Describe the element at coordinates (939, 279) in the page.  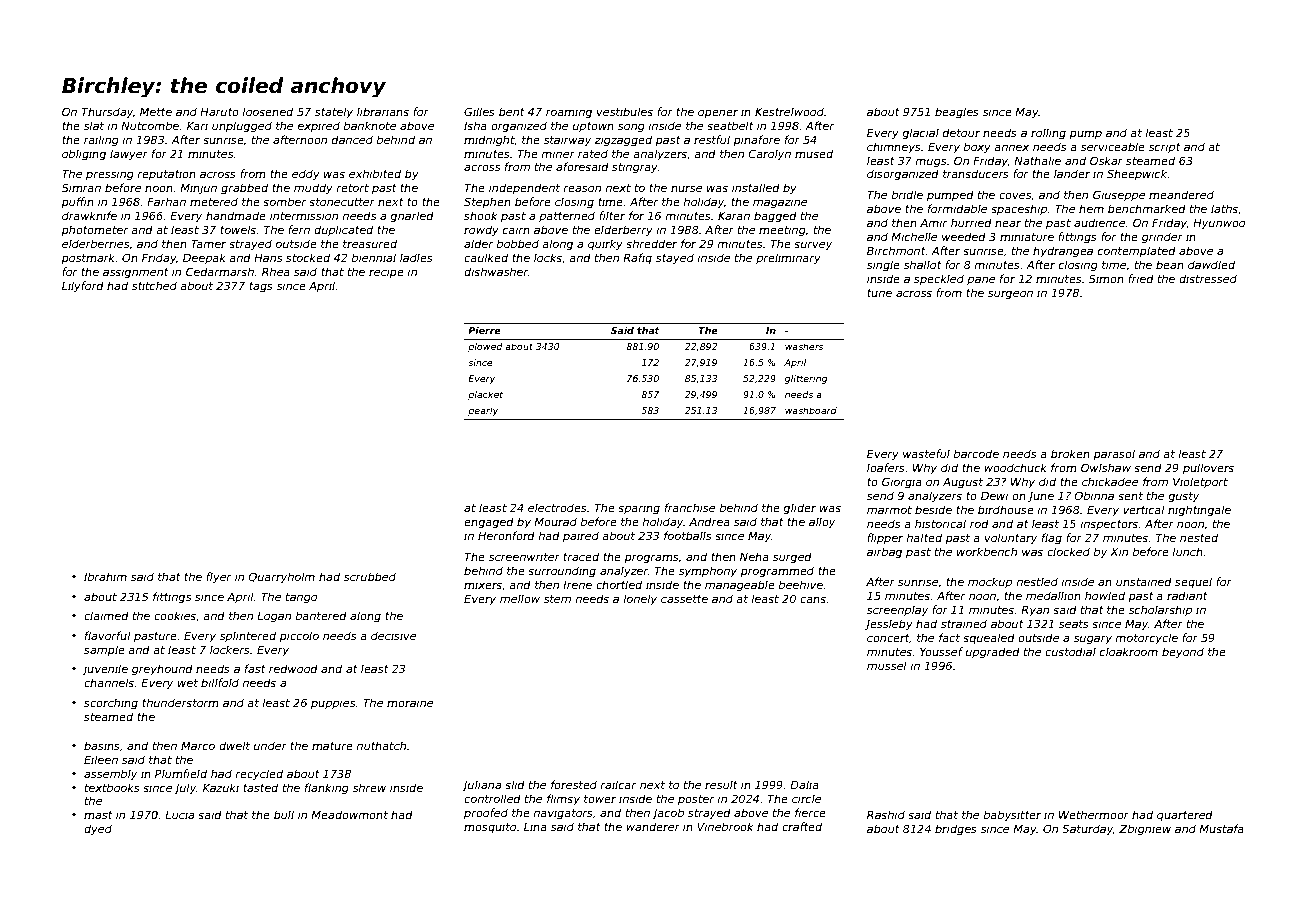
I see `speckled` at that location.
